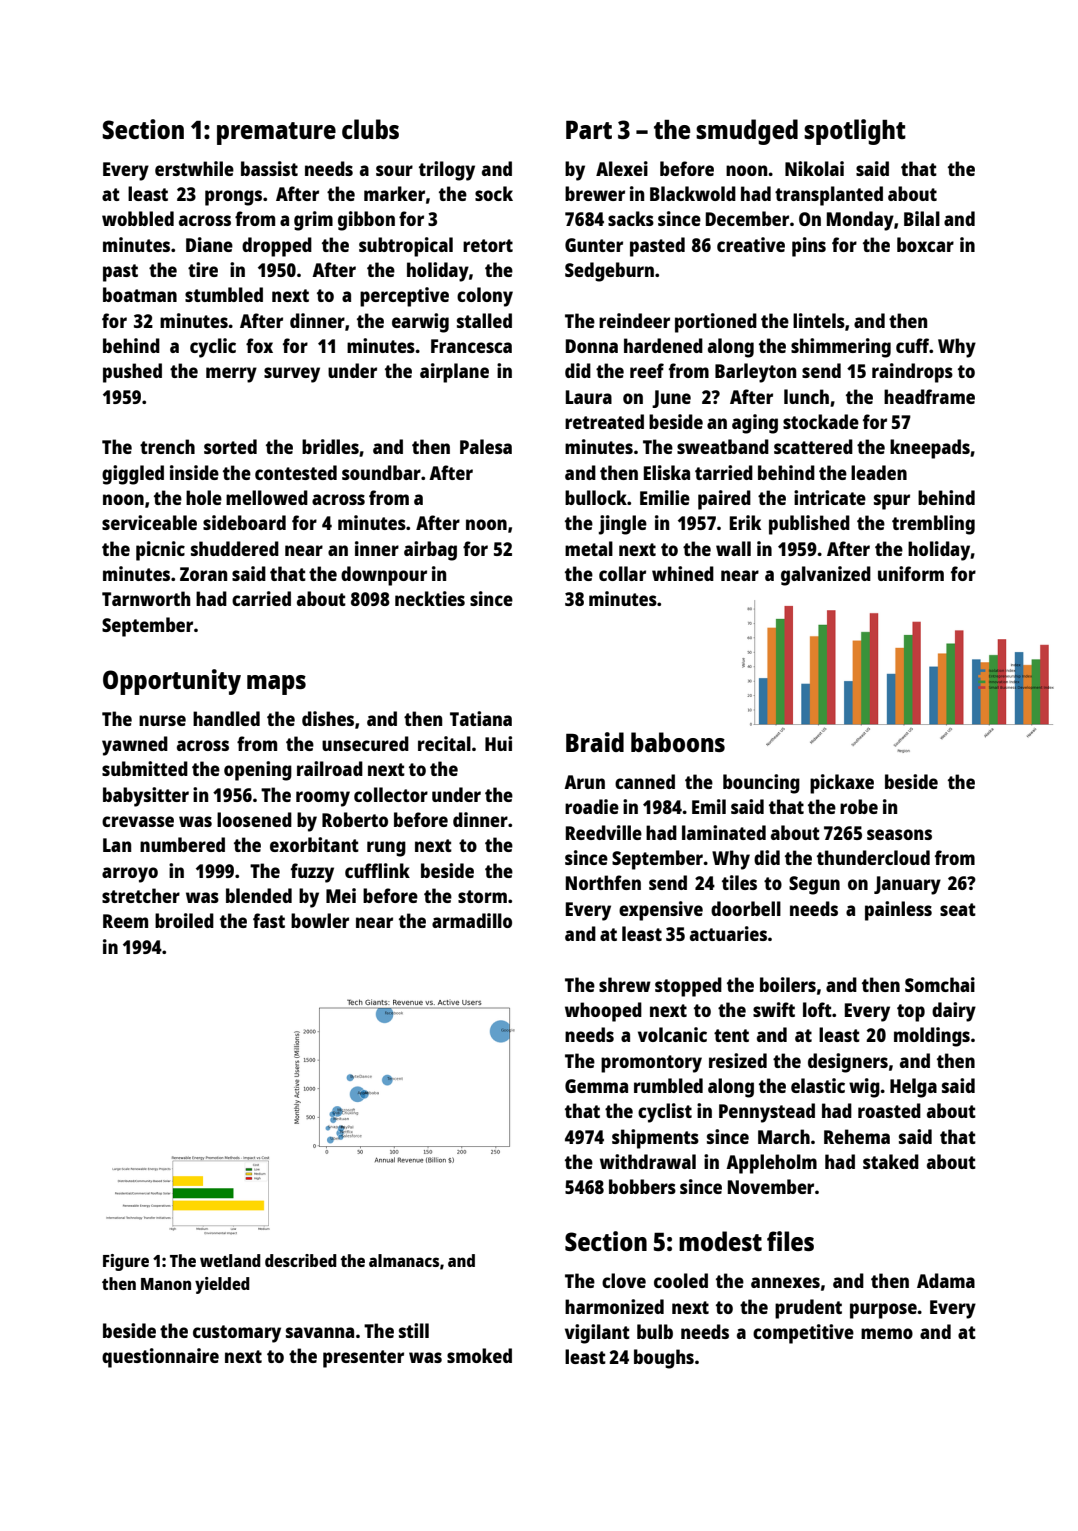  What do you see at coordinates (595, 742) in the page?
I see `Braid` at bounding box center [595, 742].
